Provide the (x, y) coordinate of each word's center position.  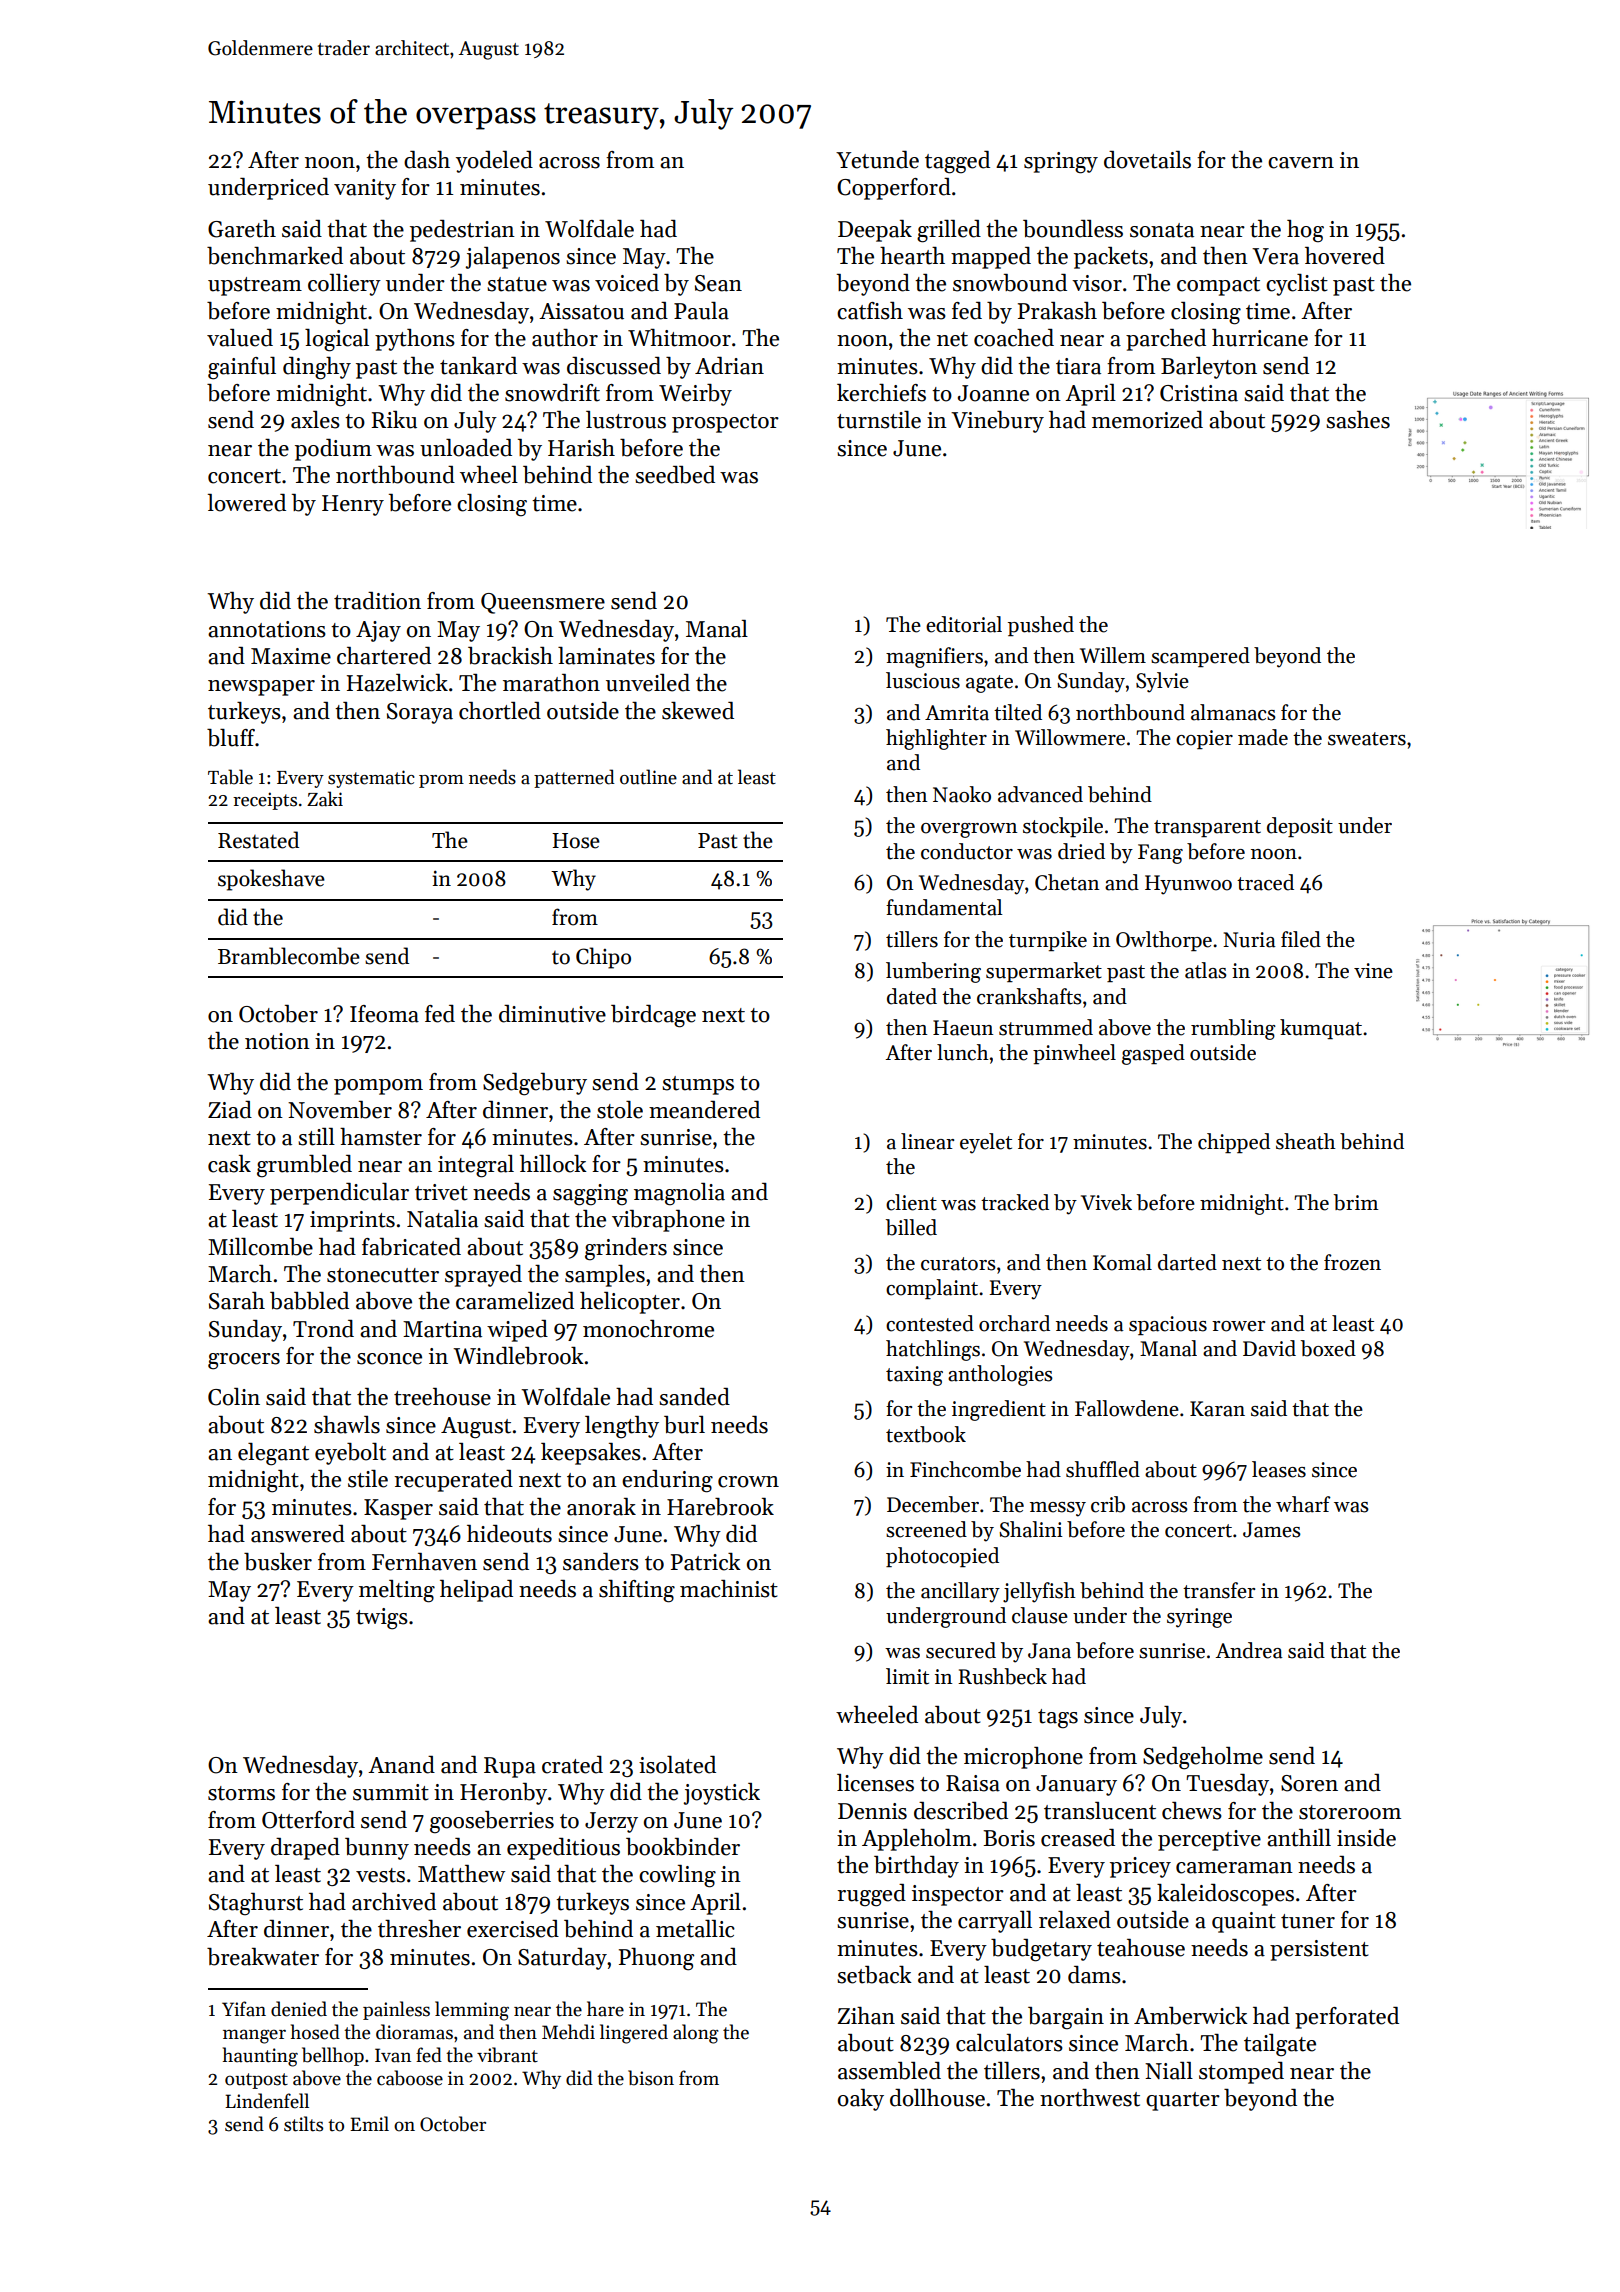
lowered (247, 503)
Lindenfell (267, 2101)
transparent (1207, 828)
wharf (1303, 1504)
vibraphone (668, 1221)
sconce (389, 1359)
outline (648, 777)
